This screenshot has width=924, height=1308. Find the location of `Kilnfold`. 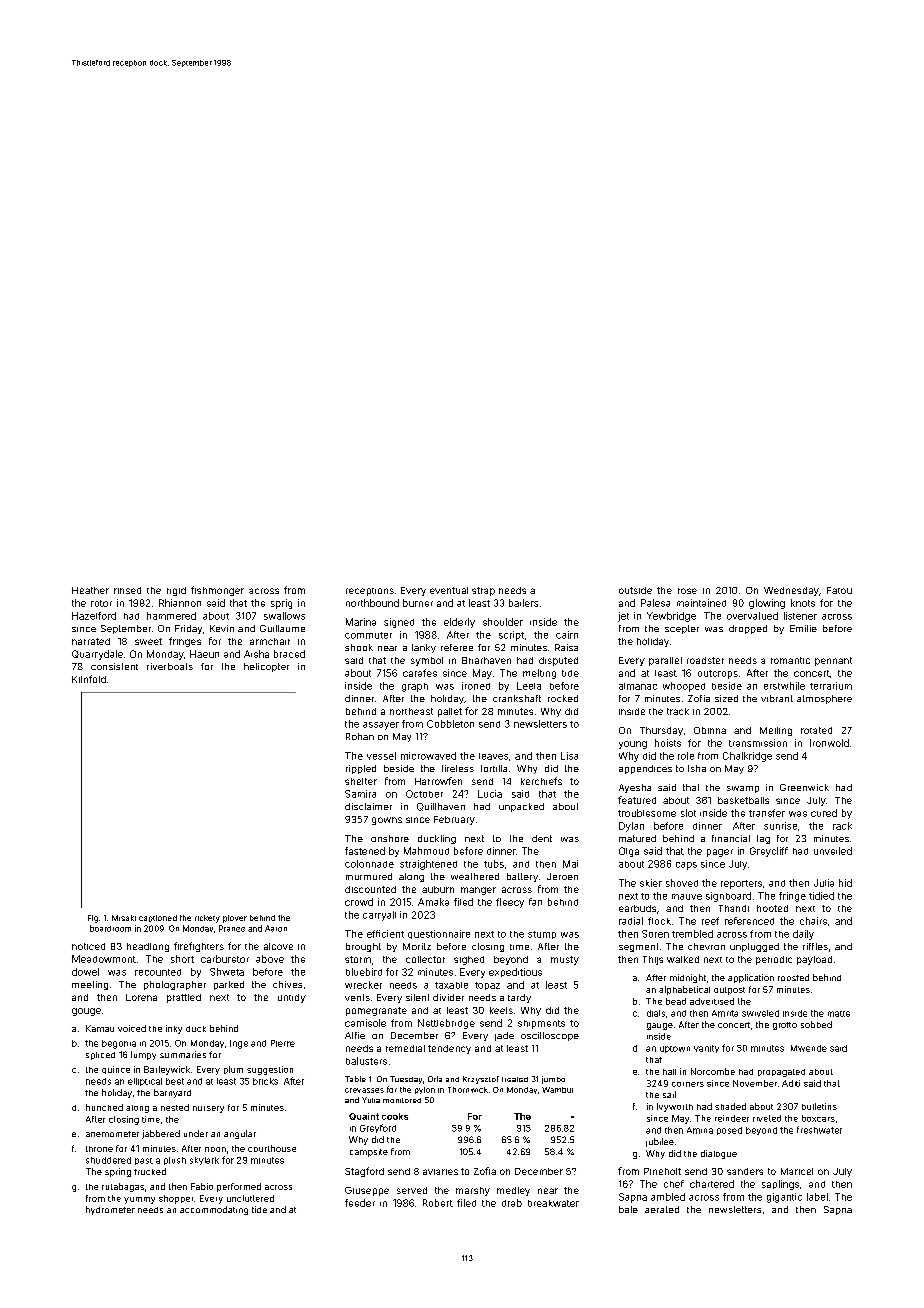

Kilnfold is located at coordinates (89, 679).
